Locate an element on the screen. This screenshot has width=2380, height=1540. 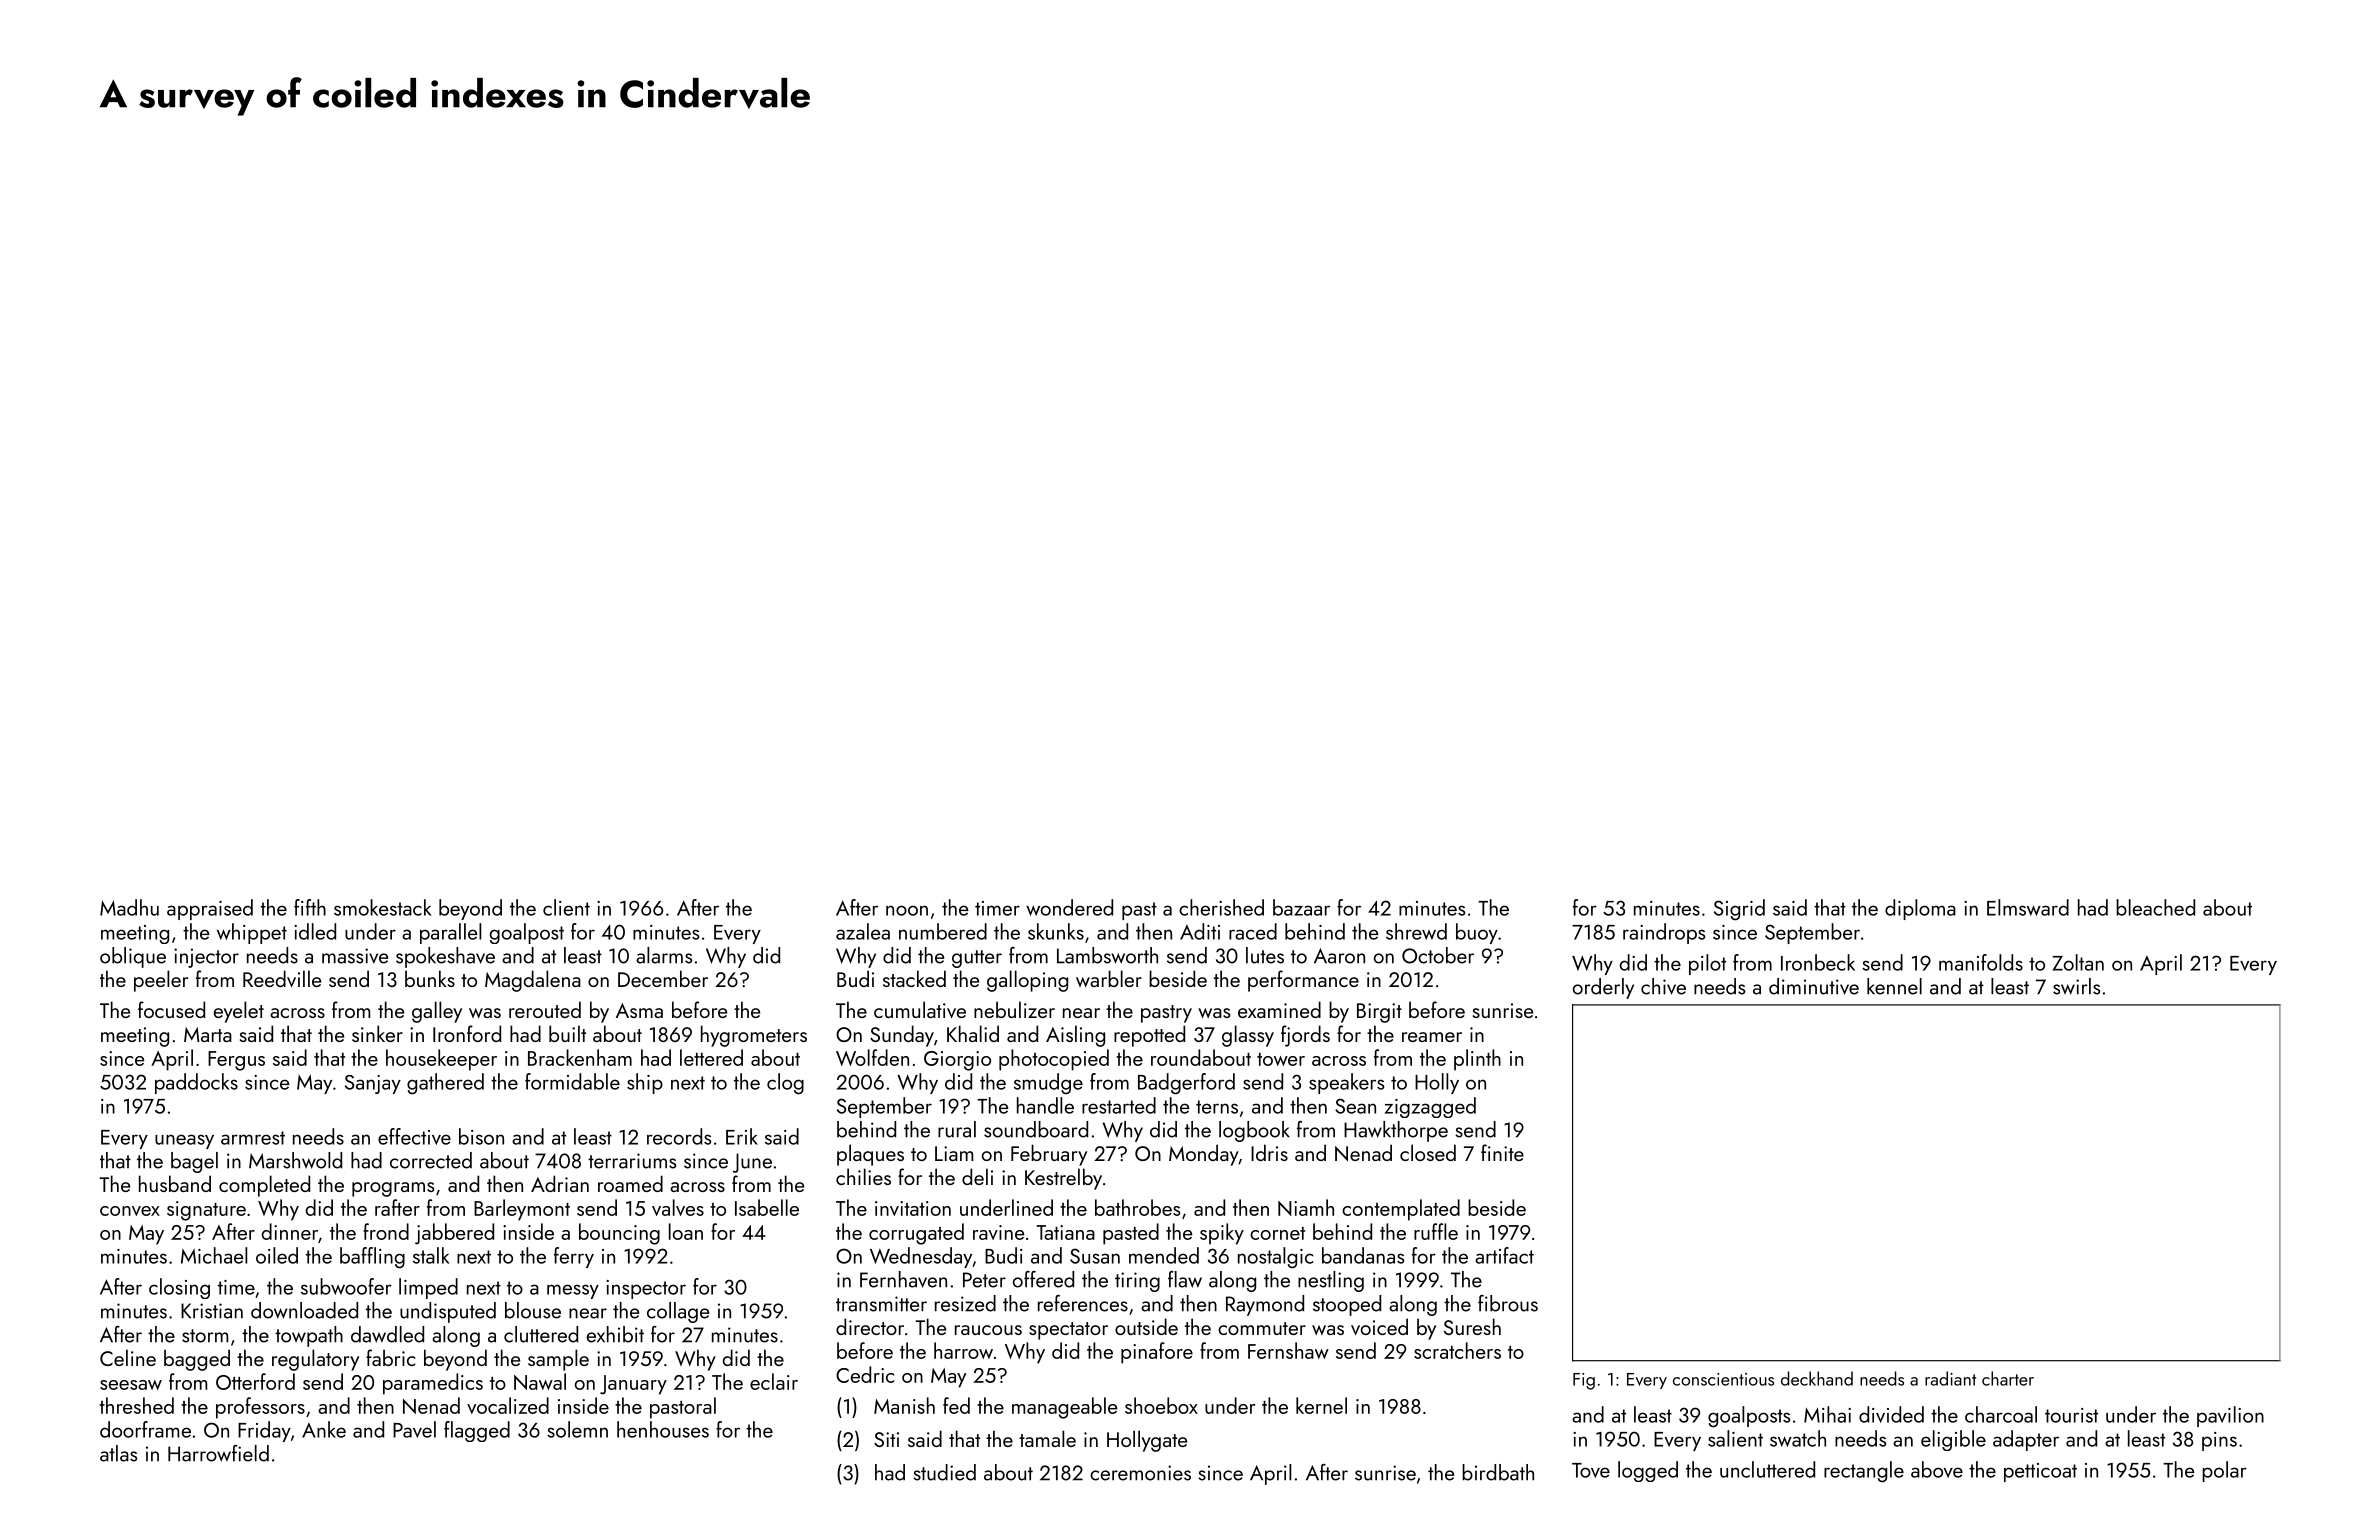
paramedics is located at coordinates (433, 1384).
